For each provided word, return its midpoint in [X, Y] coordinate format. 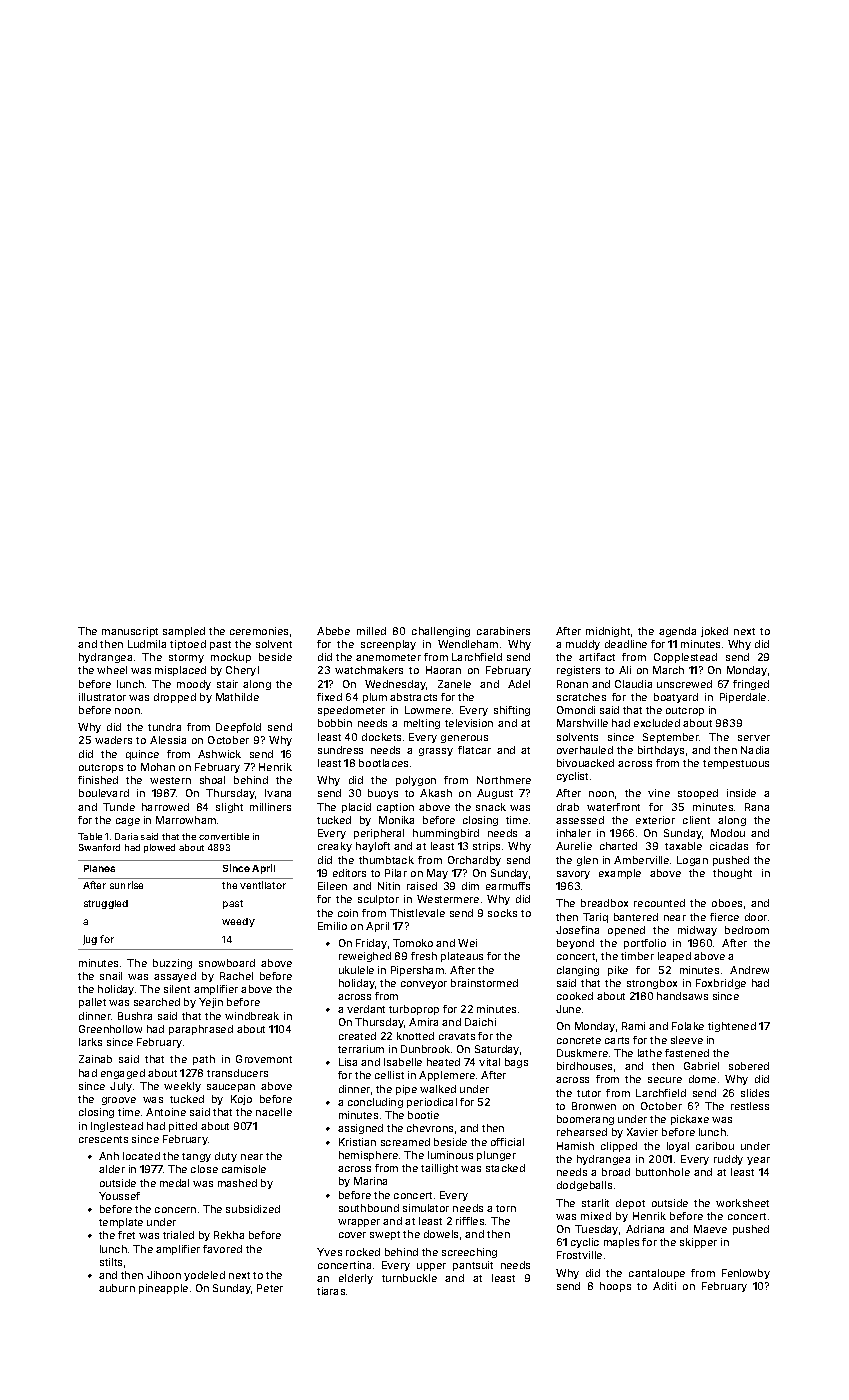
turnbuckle [409, 1278]
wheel [112, 670]
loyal [678, 1147]
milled [371, 631]
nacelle [274, 1112]
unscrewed [684, 684]
